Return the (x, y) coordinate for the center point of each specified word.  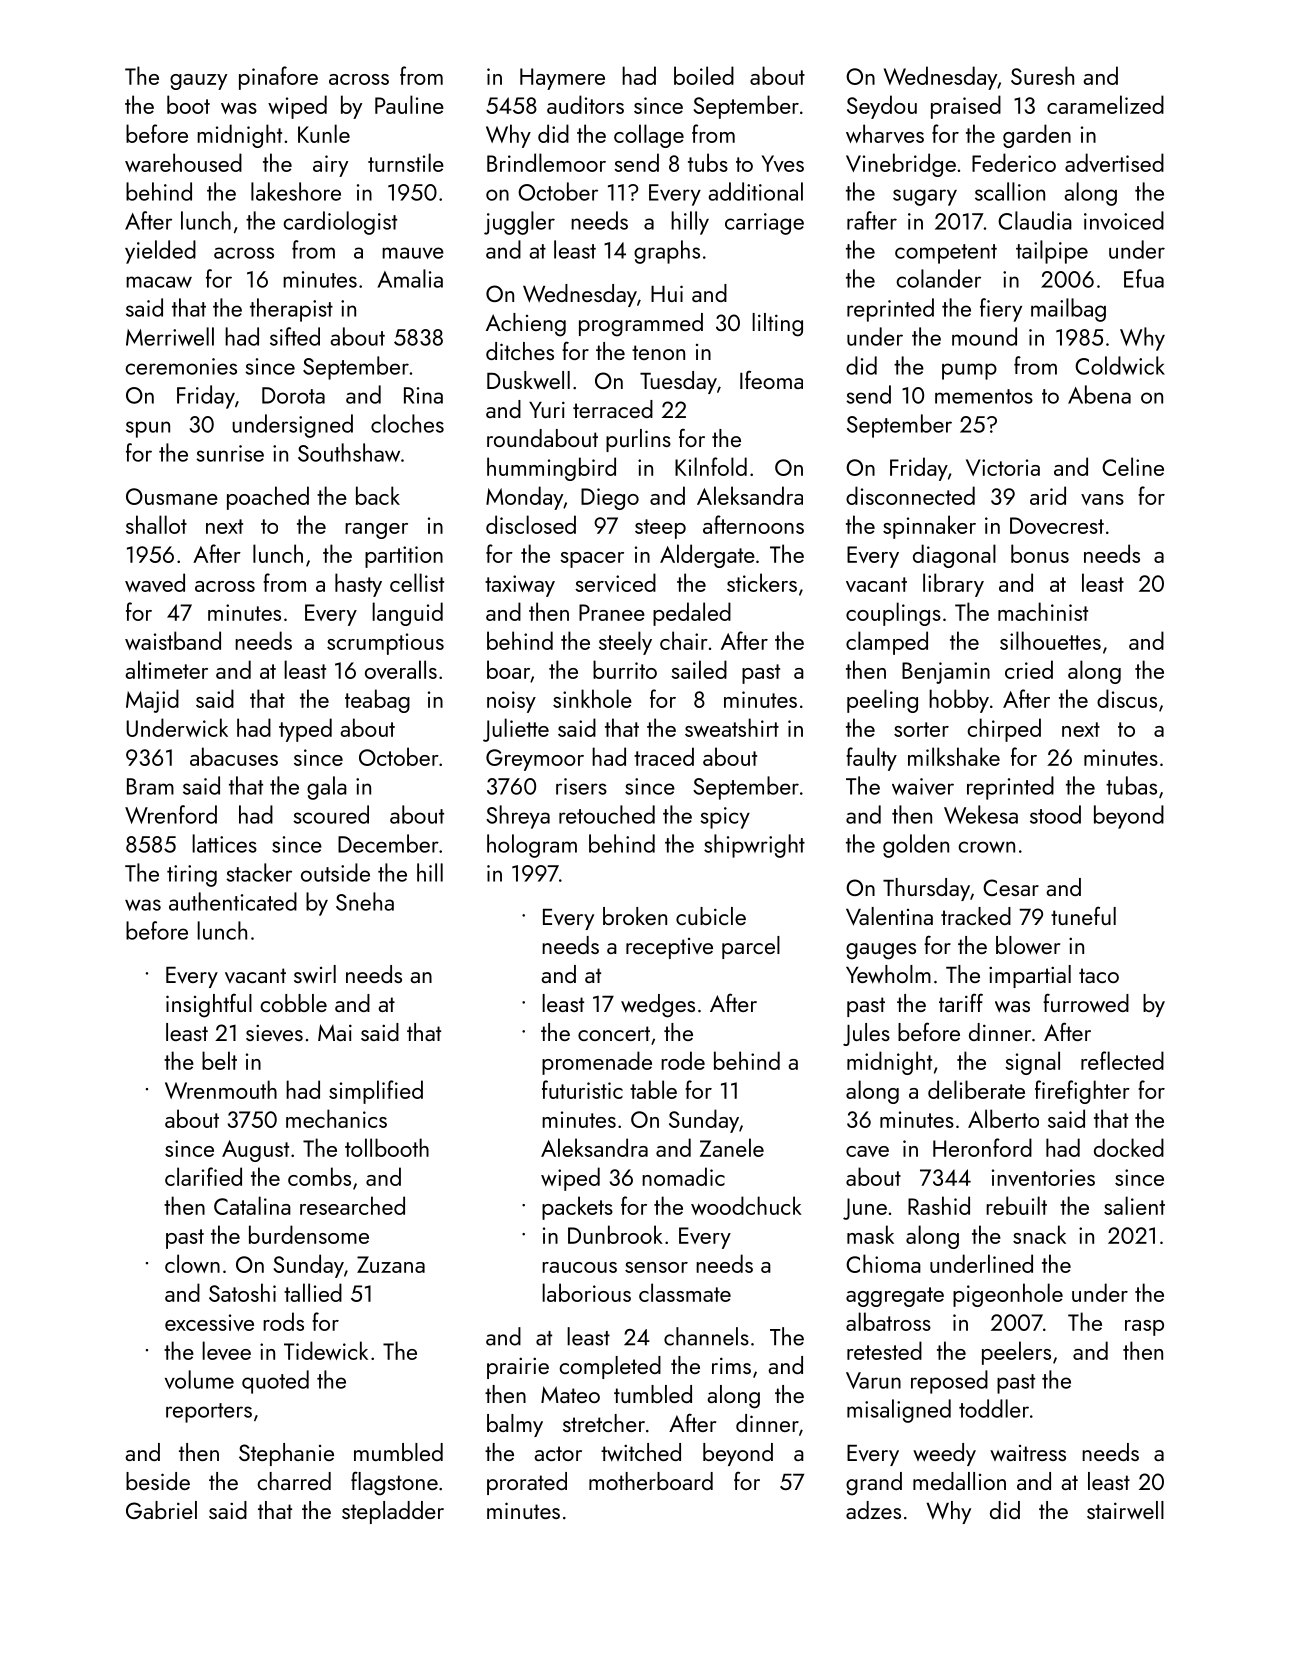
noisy (511, 702)
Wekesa (981, 814)
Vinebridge (901, 165)
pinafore (278, 78)
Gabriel (161, 1510)
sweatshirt (732, 727)
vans (1102, 499)
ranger (376, 531)
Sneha (365, 901)
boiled (704, 75)
